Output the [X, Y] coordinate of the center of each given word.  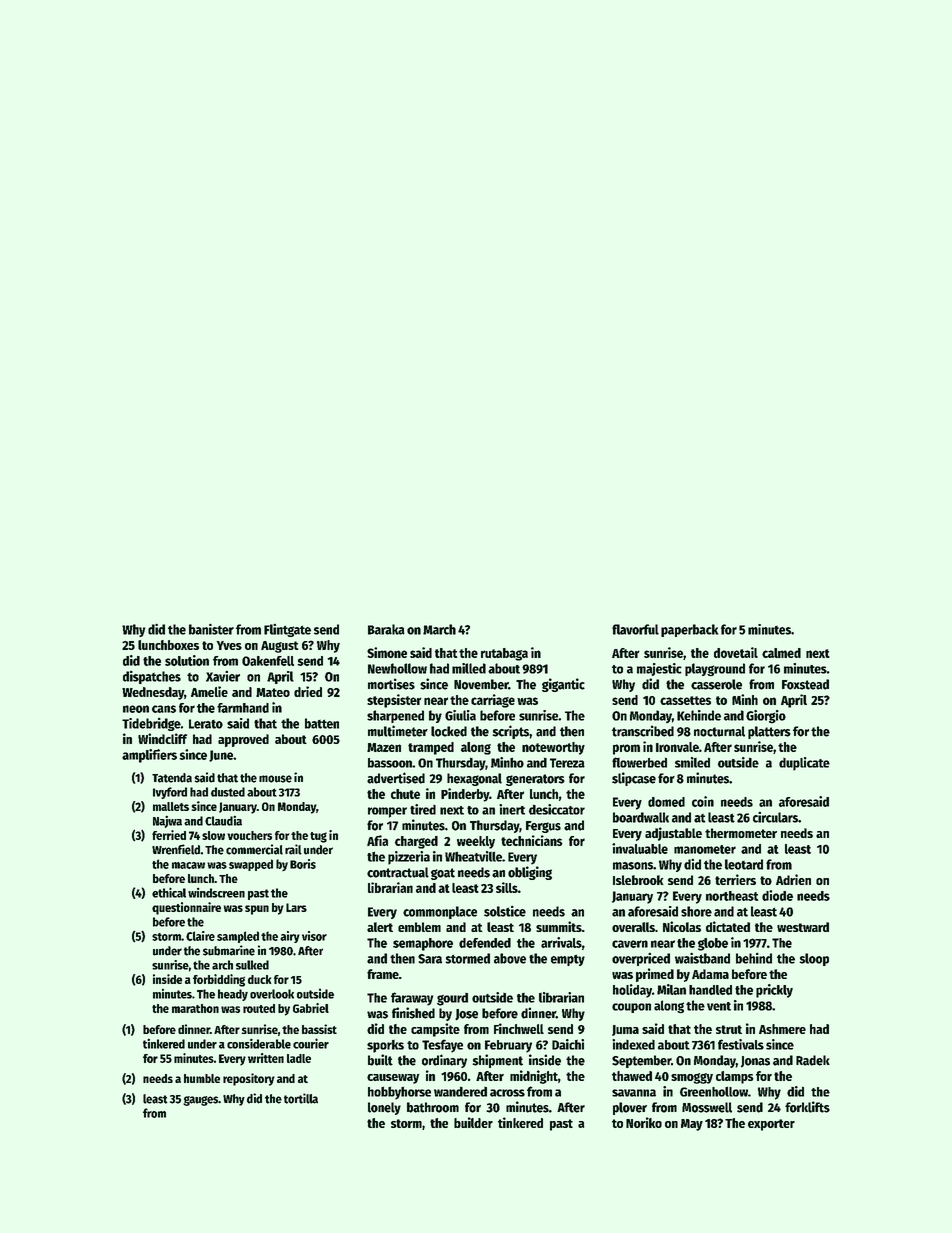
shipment [497, 1061]
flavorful [635, 629]
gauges [200, 1101]
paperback [689, 630]
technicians [532, 840]
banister [211, 629]
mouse [275, 779]
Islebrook [638, 880]
